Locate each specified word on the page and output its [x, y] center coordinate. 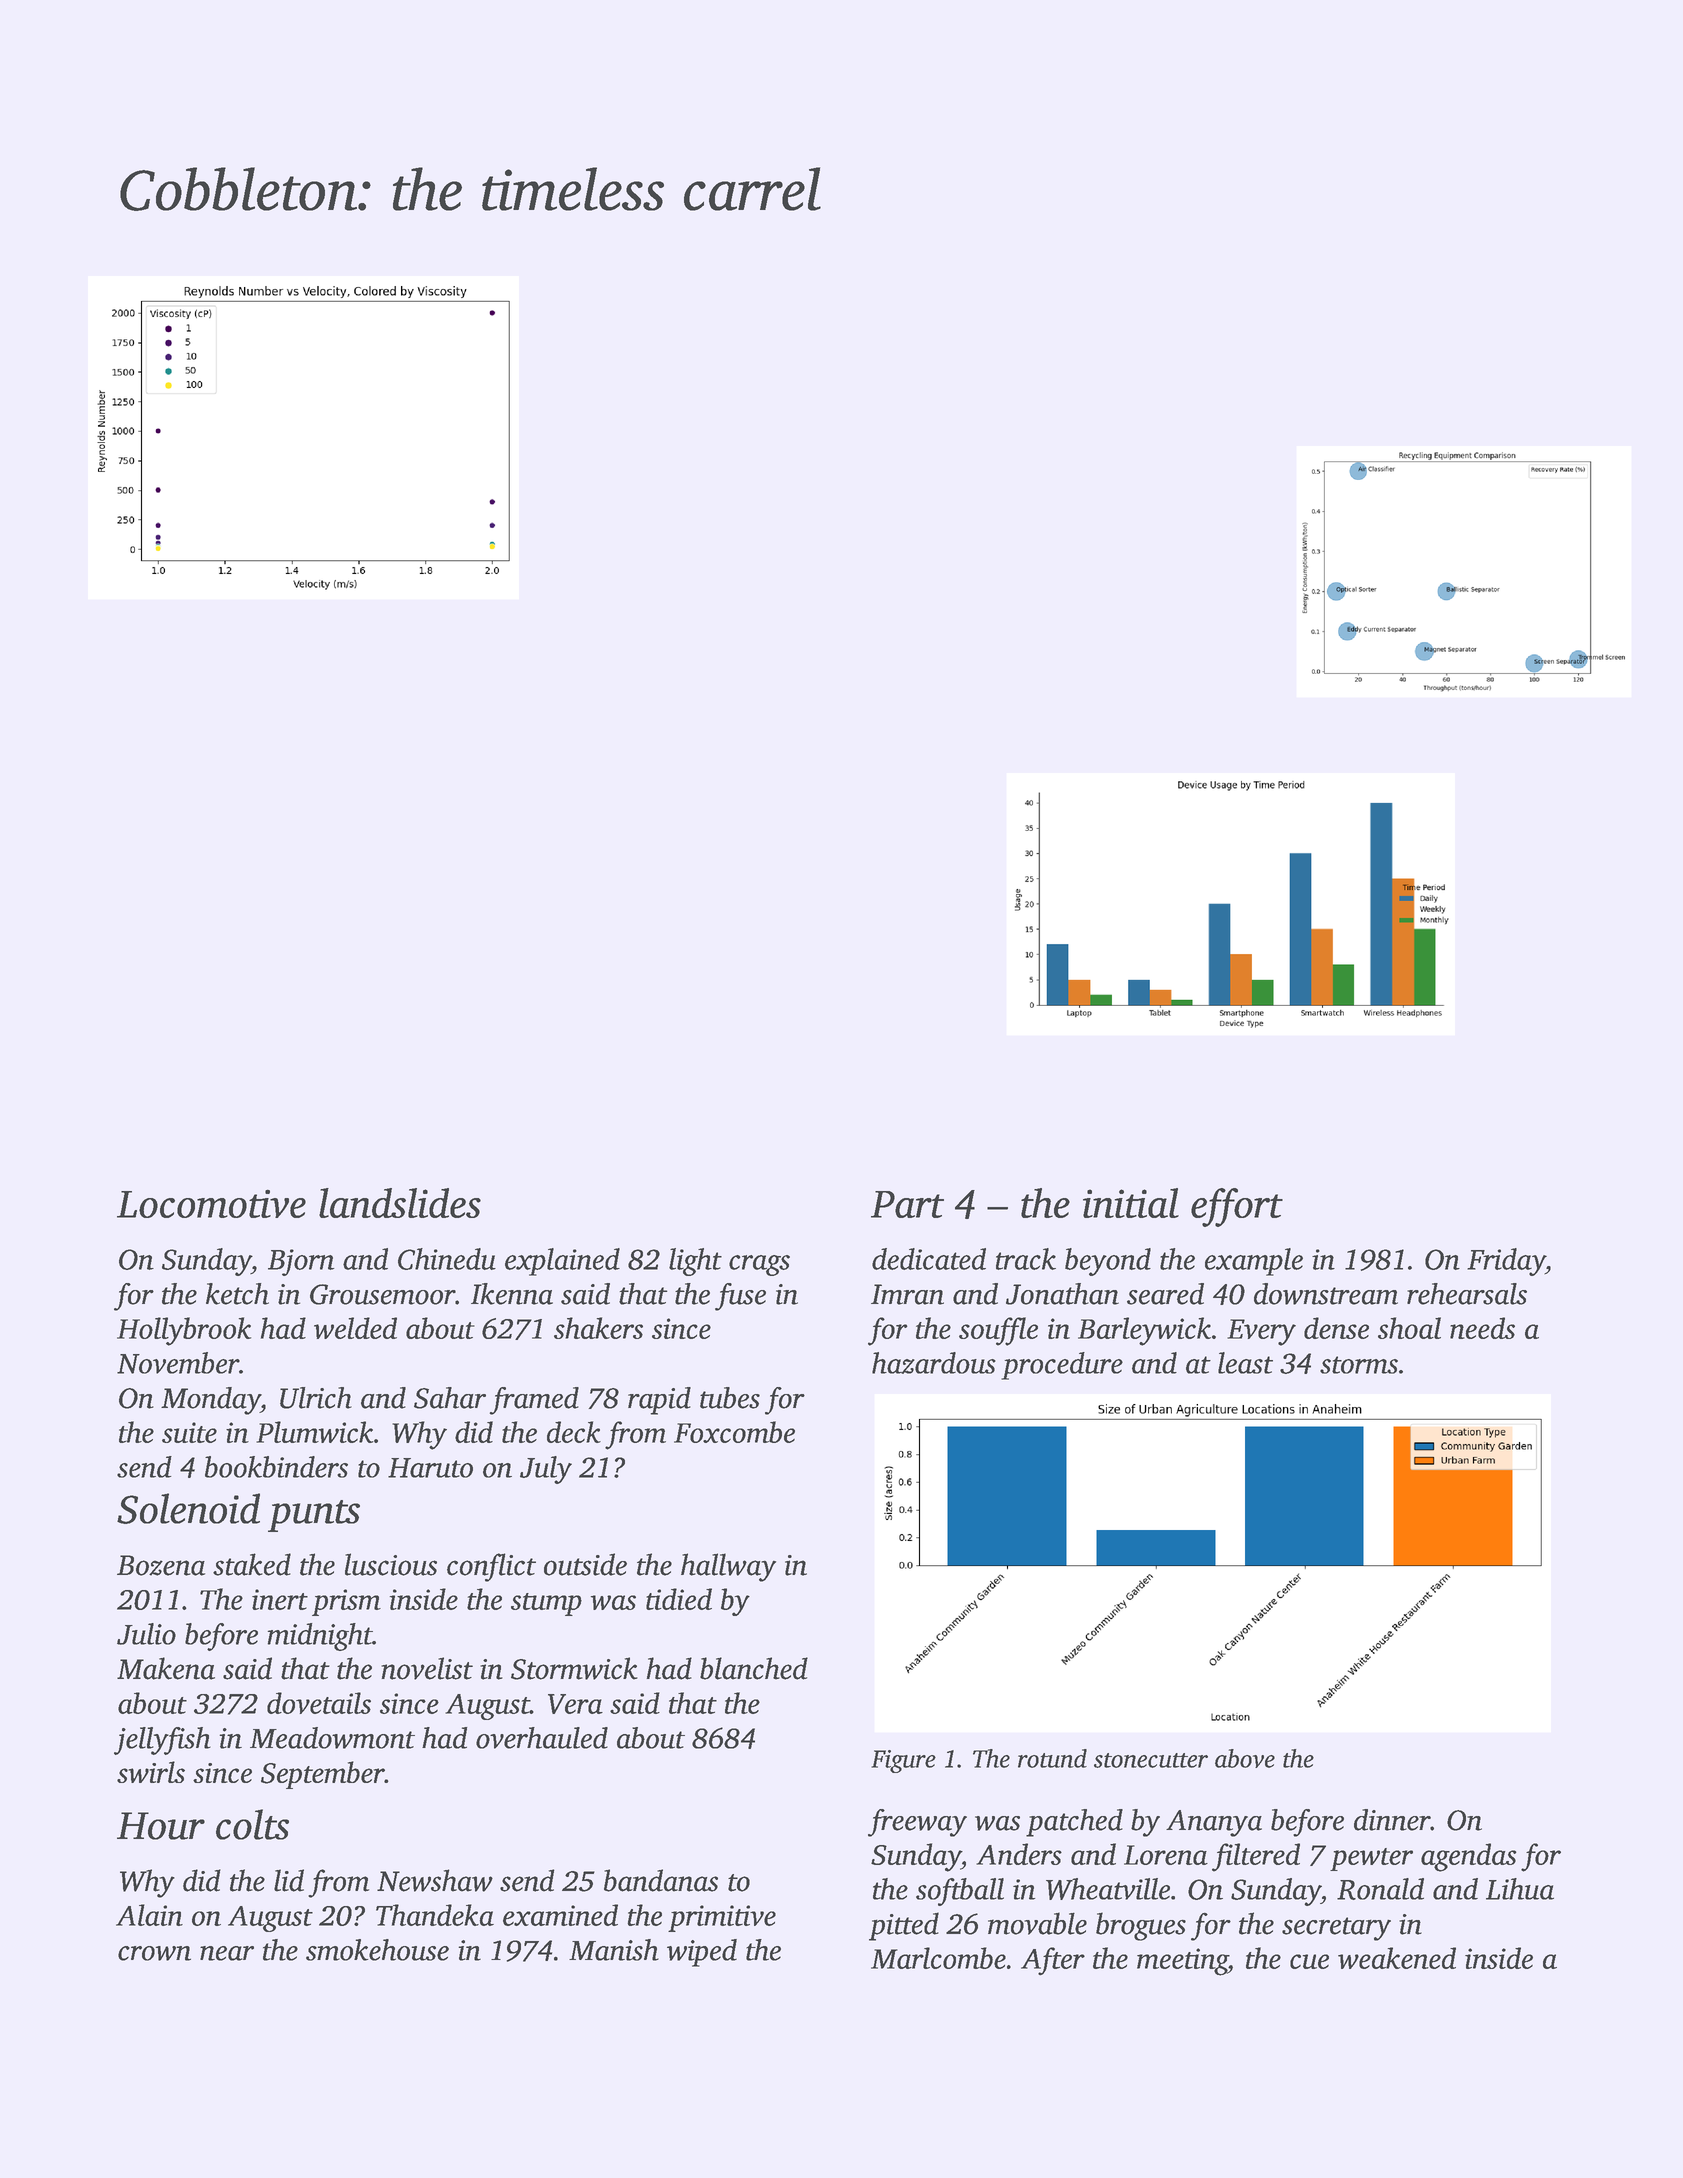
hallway [728, 1567]
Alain [149, 1915]
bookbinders [276, 1467]
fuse [740, 1297]
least [1245, 1363]
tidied [679, 1599]
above [1245, 1758]
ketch [237, 1294]
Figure [903, 1761]
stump [546, 1604]
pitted [904, 1926]
